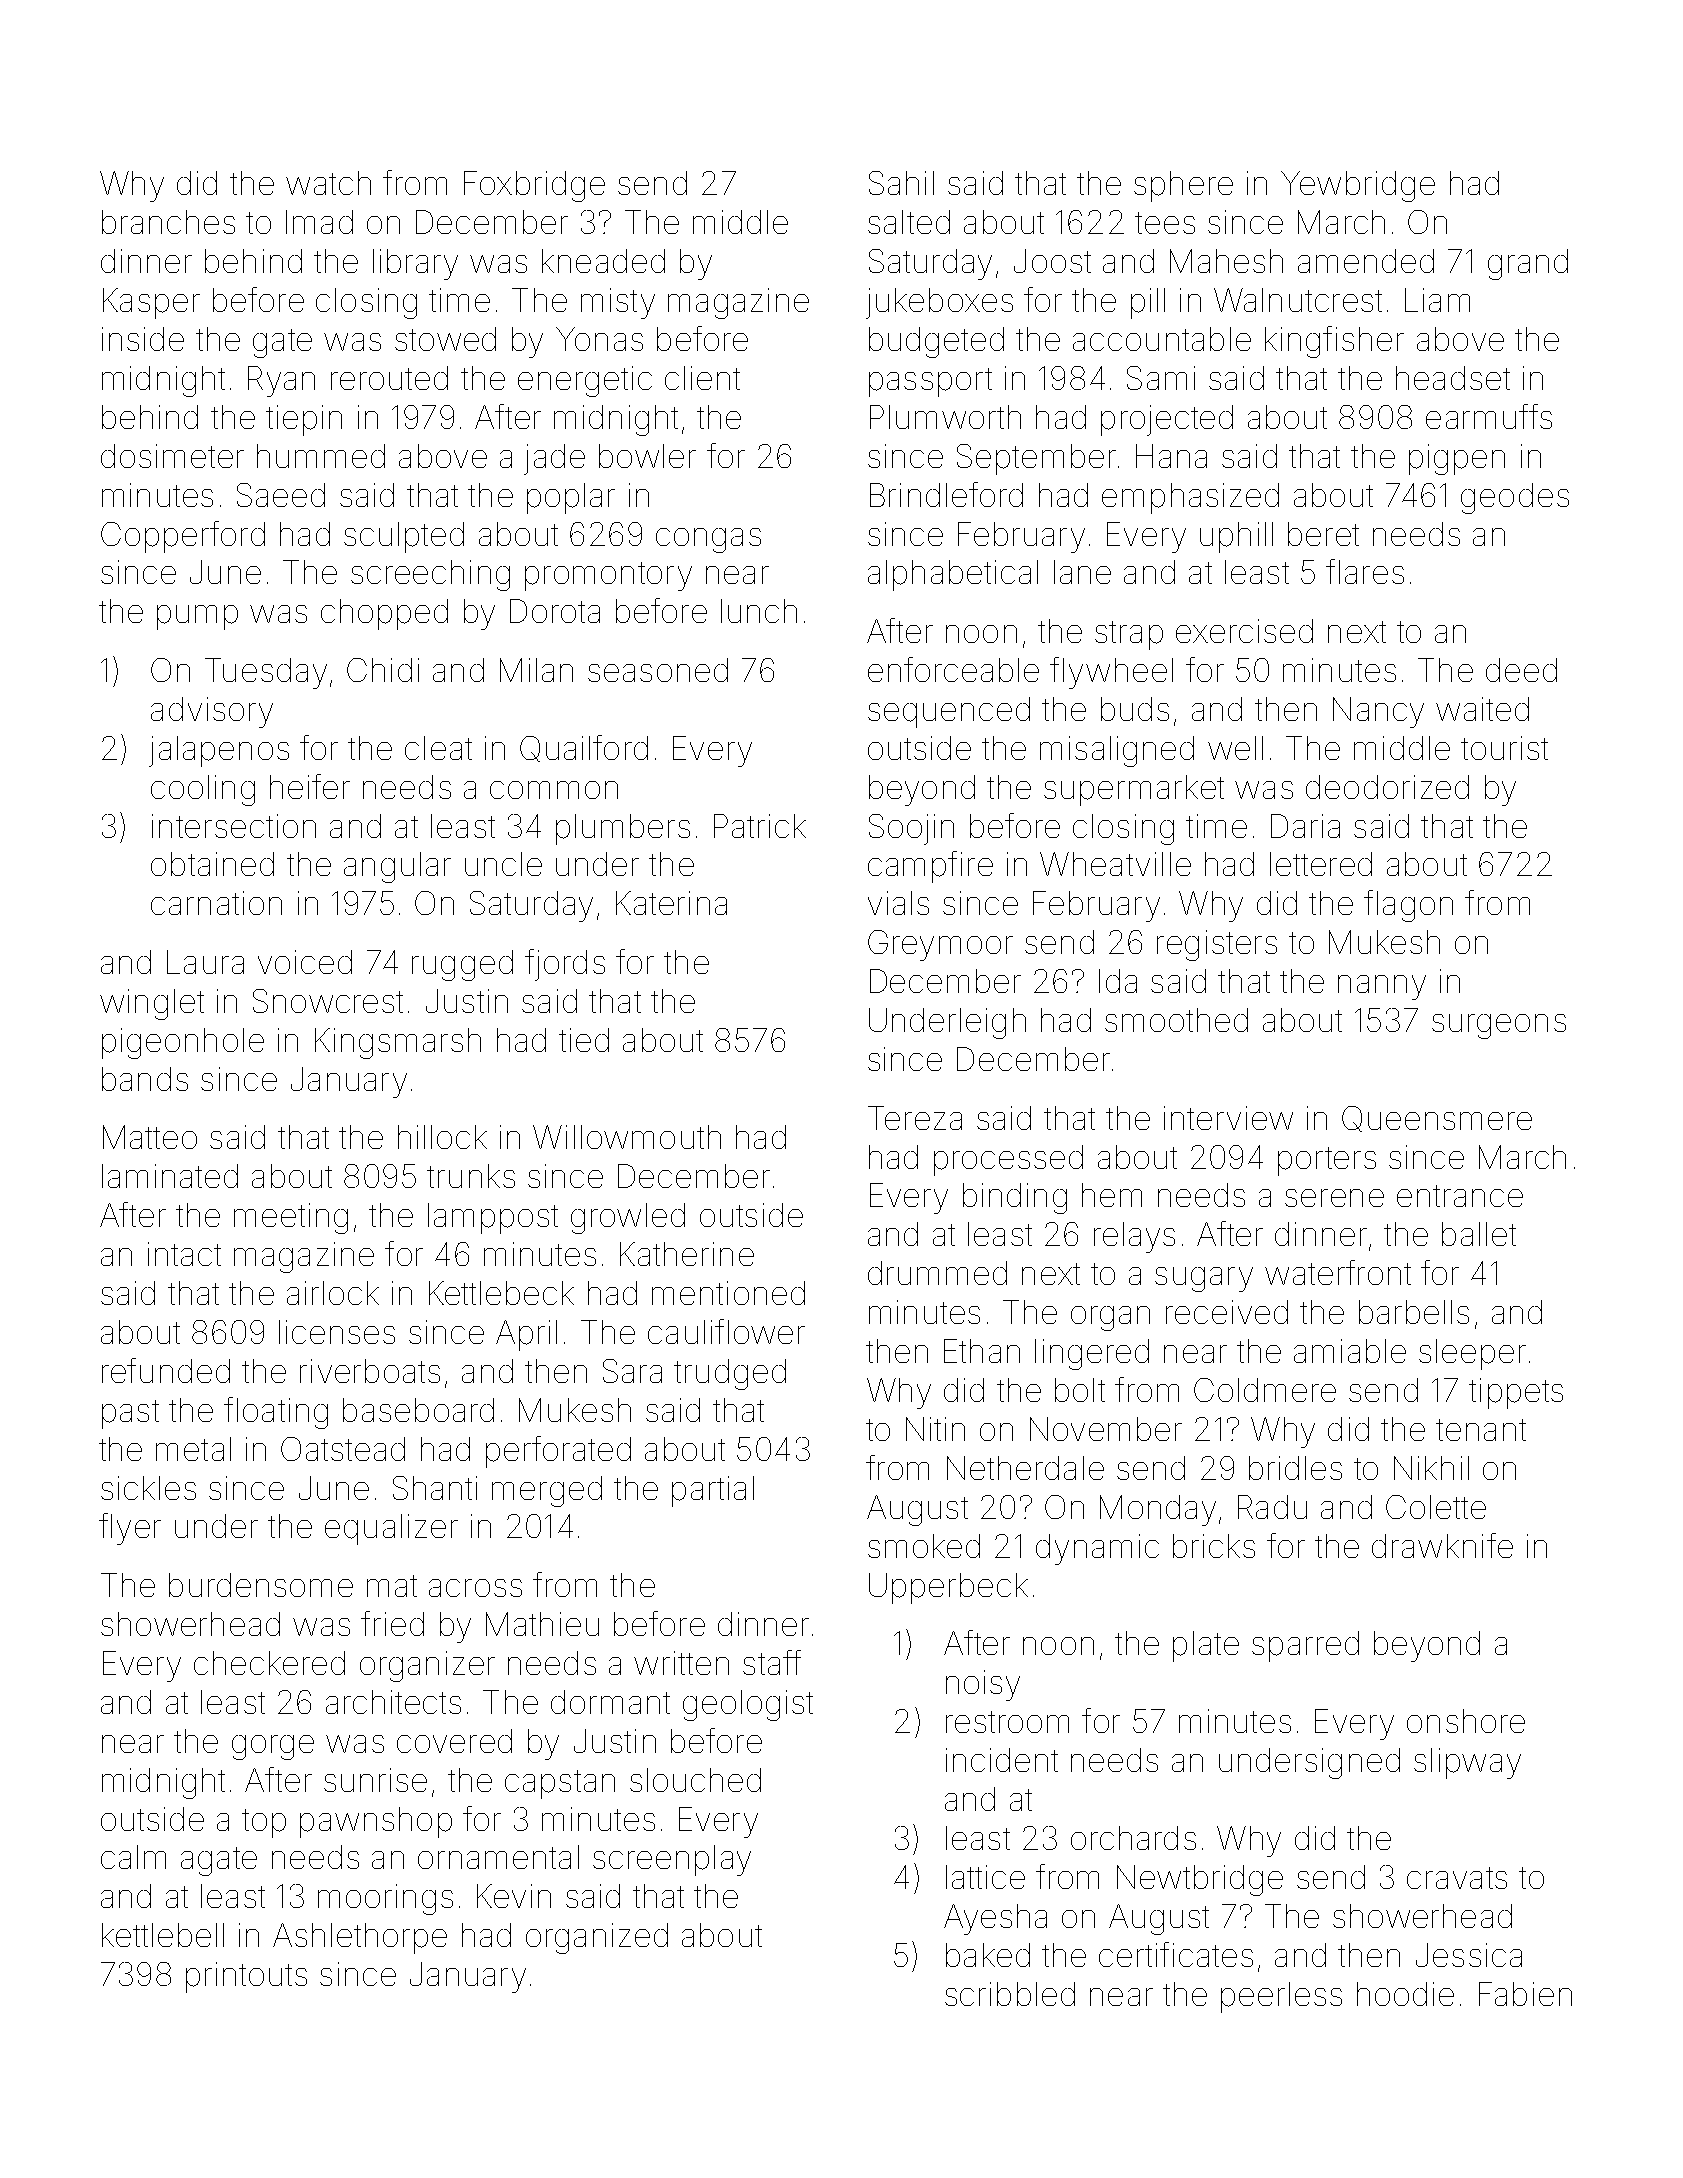 The height and width of the page is (2178, 1683). What do you see at coordinates (462, 965) in the page?
I see `rugged` at bounding box center [462, 965].
